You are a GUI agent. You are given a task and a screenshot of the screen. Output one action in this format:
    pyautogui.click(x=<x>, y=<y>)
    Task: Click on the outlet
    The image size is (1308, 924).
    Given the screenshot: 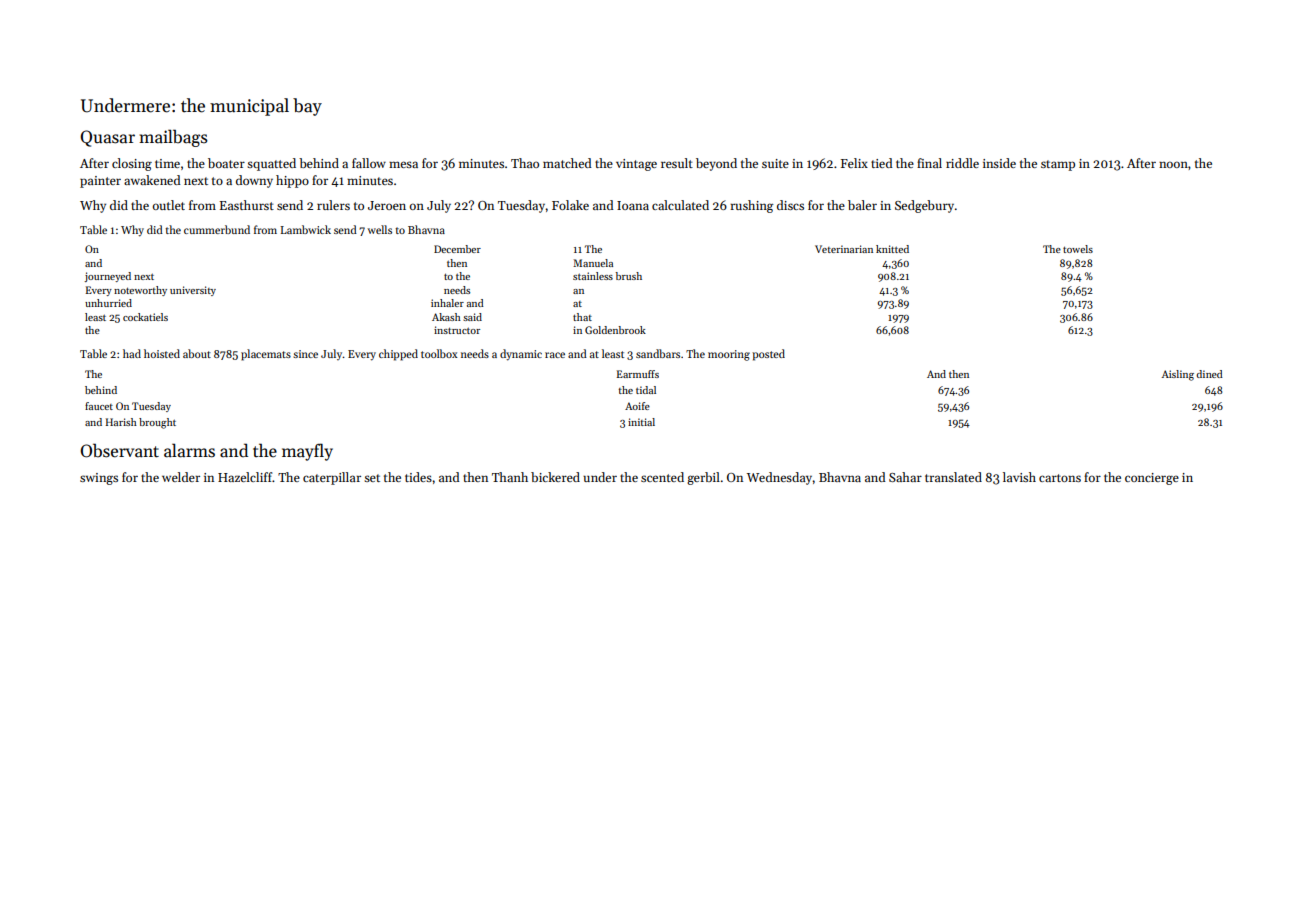 What is the action you would take?
    pyautogui.click(x=169, y=205)
